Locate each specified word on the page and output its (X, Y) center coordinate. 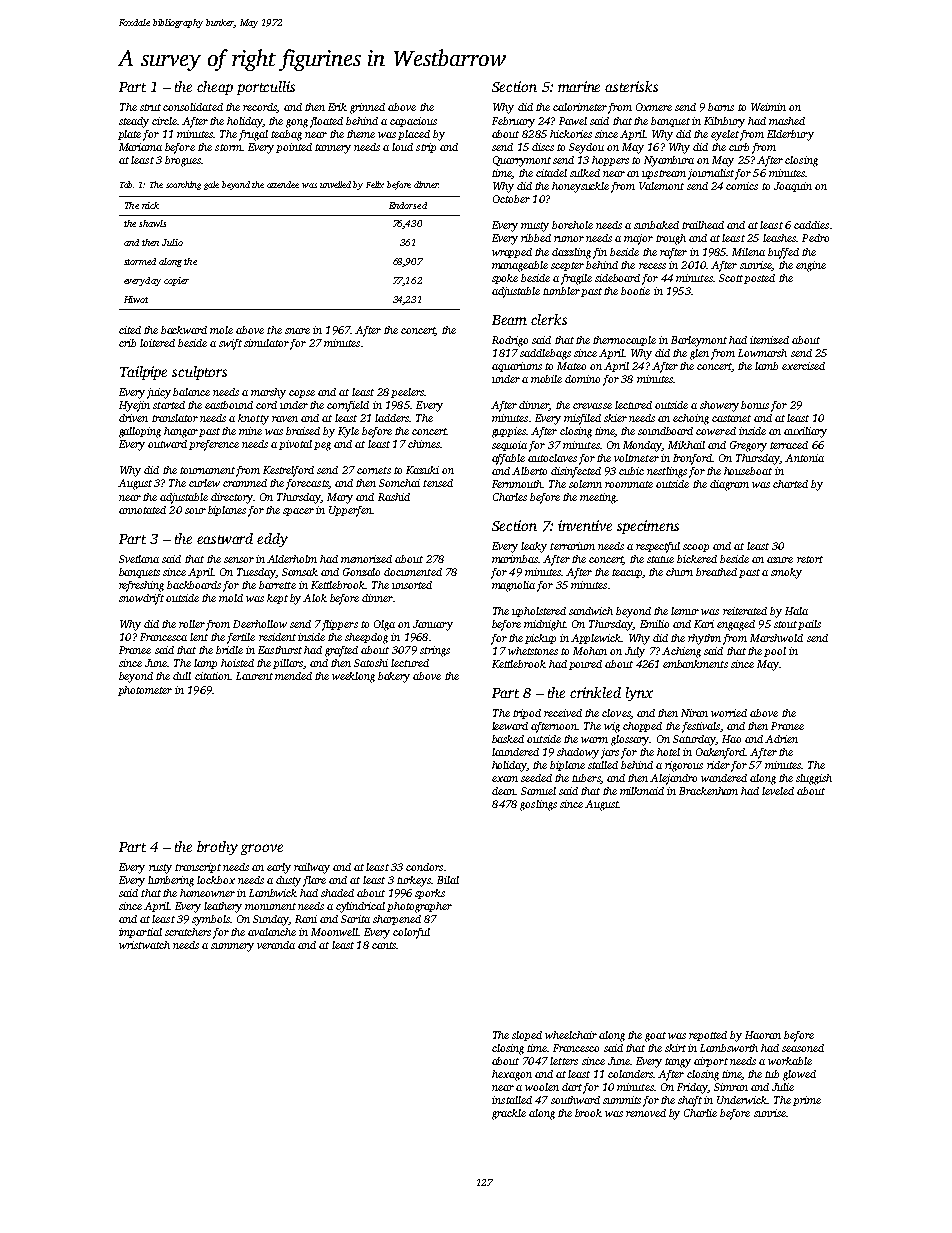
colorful (411, 933)
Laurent (254, 676)
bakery (394, 677)
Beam (509, 320)
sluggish (814, 779)
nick (150, 205)
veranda (276, 945)
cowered (716, 431)
